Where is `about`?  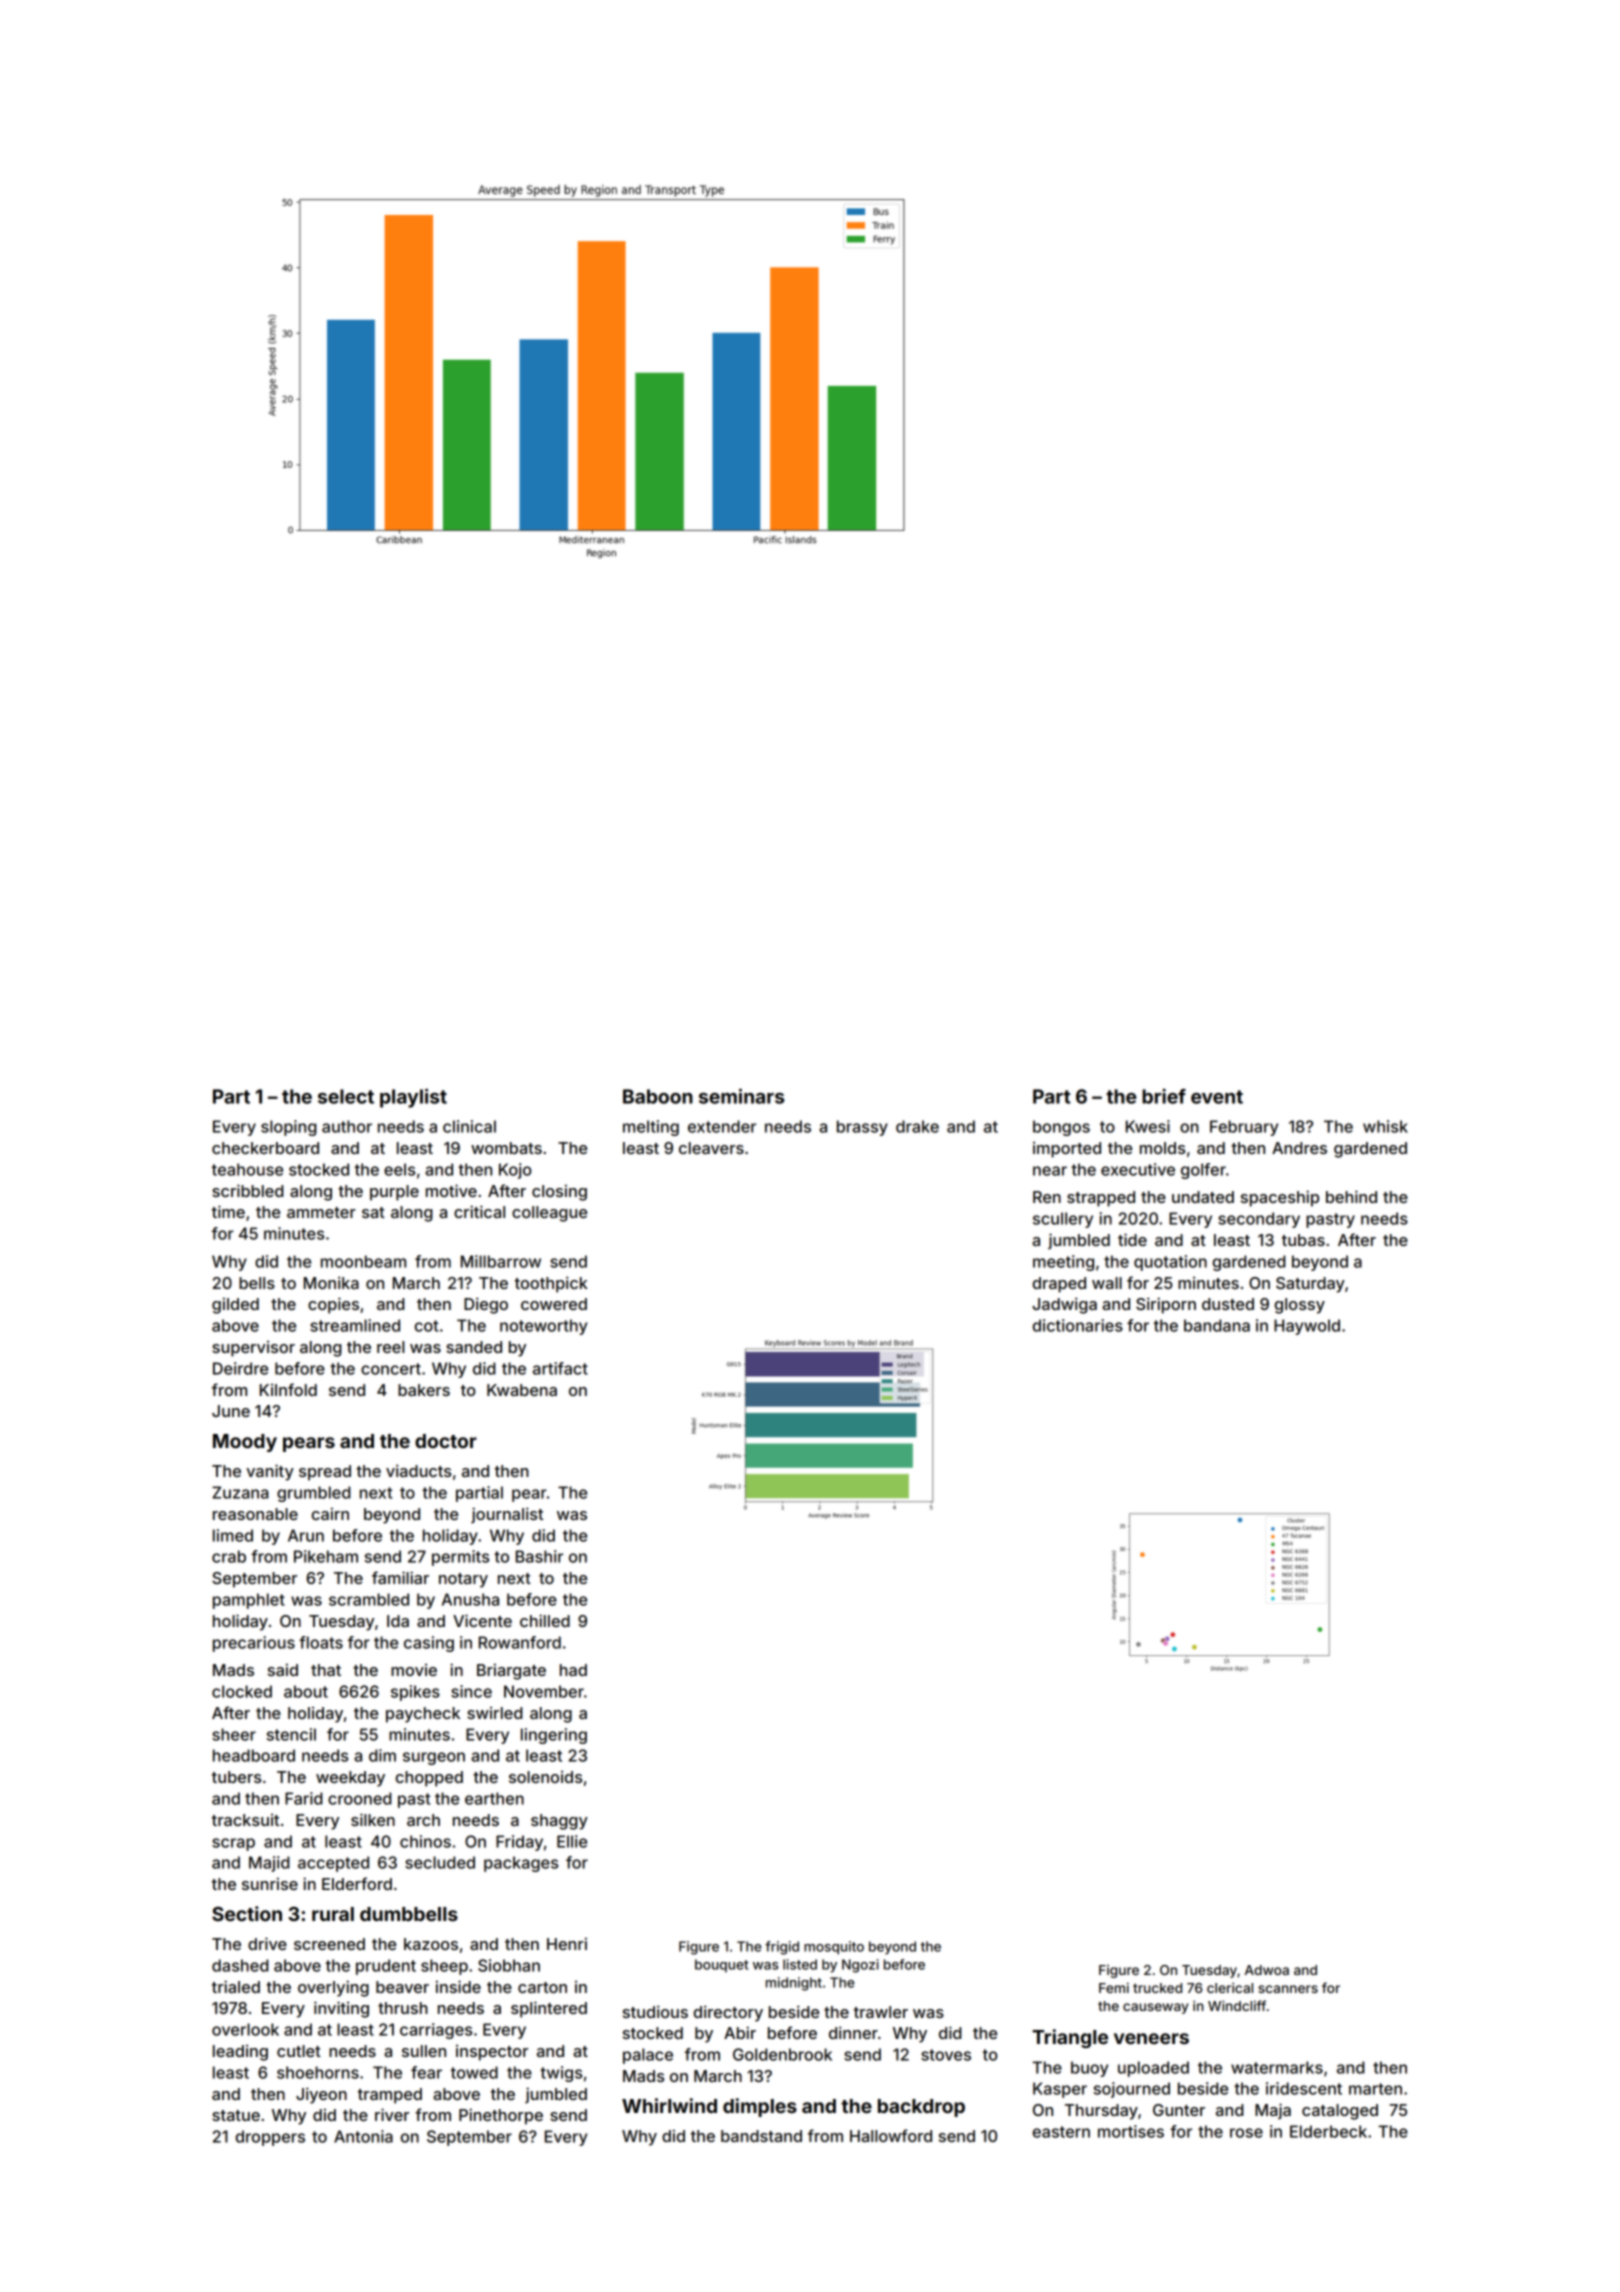 about is located at coordinates (306, 1691).
